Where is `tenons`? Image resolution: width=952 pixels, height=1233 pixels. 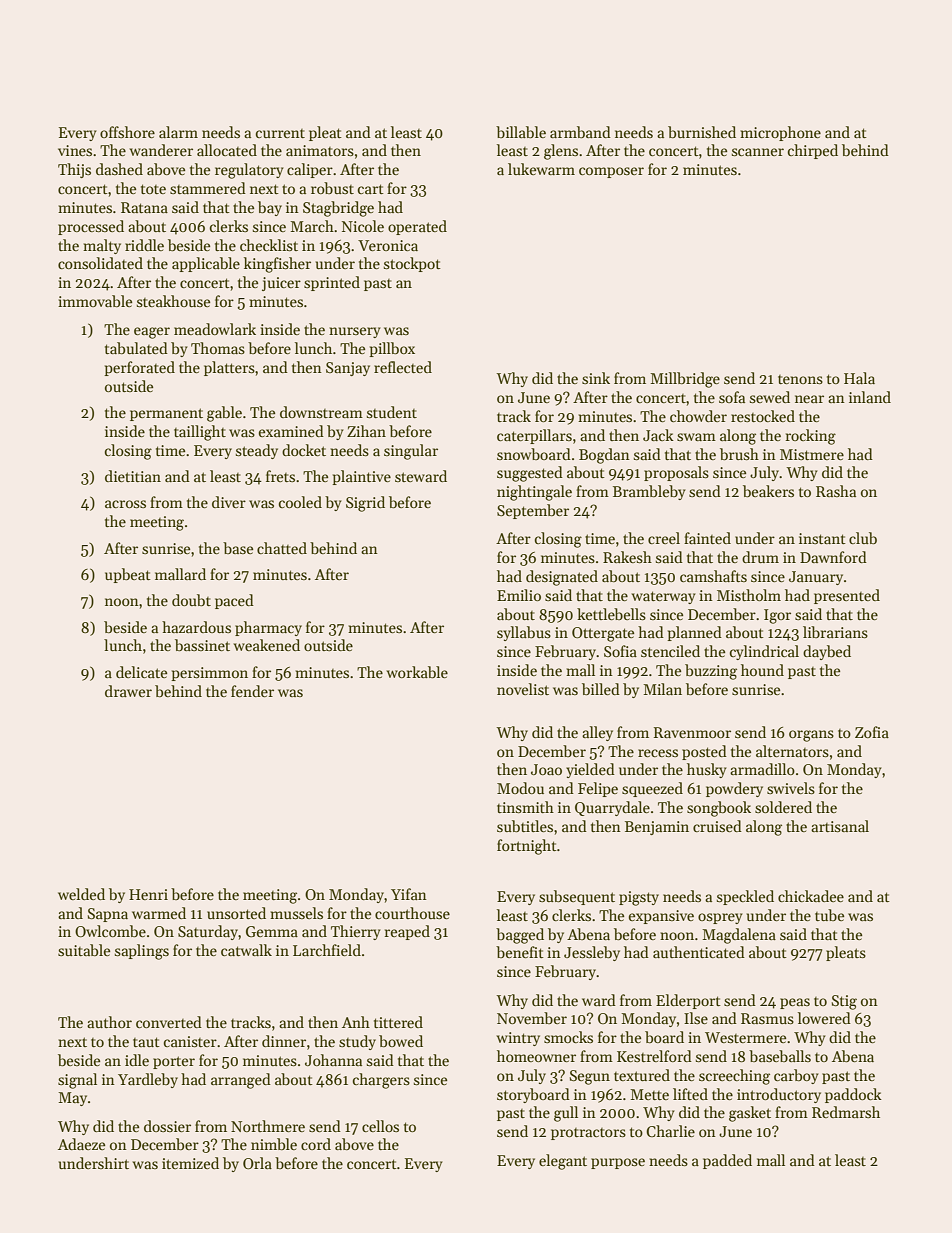 tenons is located at coordinates (800, 379).
